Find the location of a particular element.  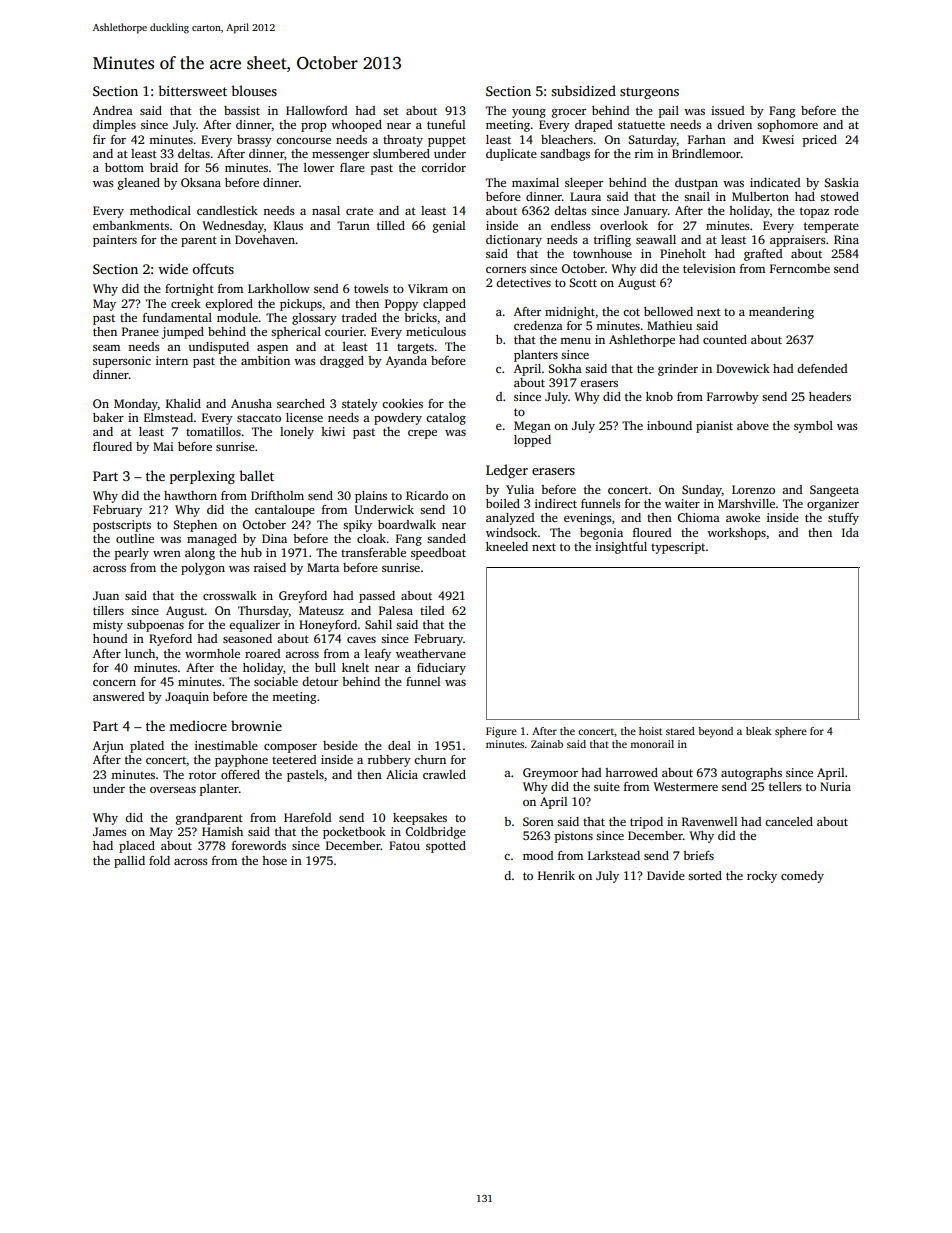

workshops is located at coordinates (736, 534).
